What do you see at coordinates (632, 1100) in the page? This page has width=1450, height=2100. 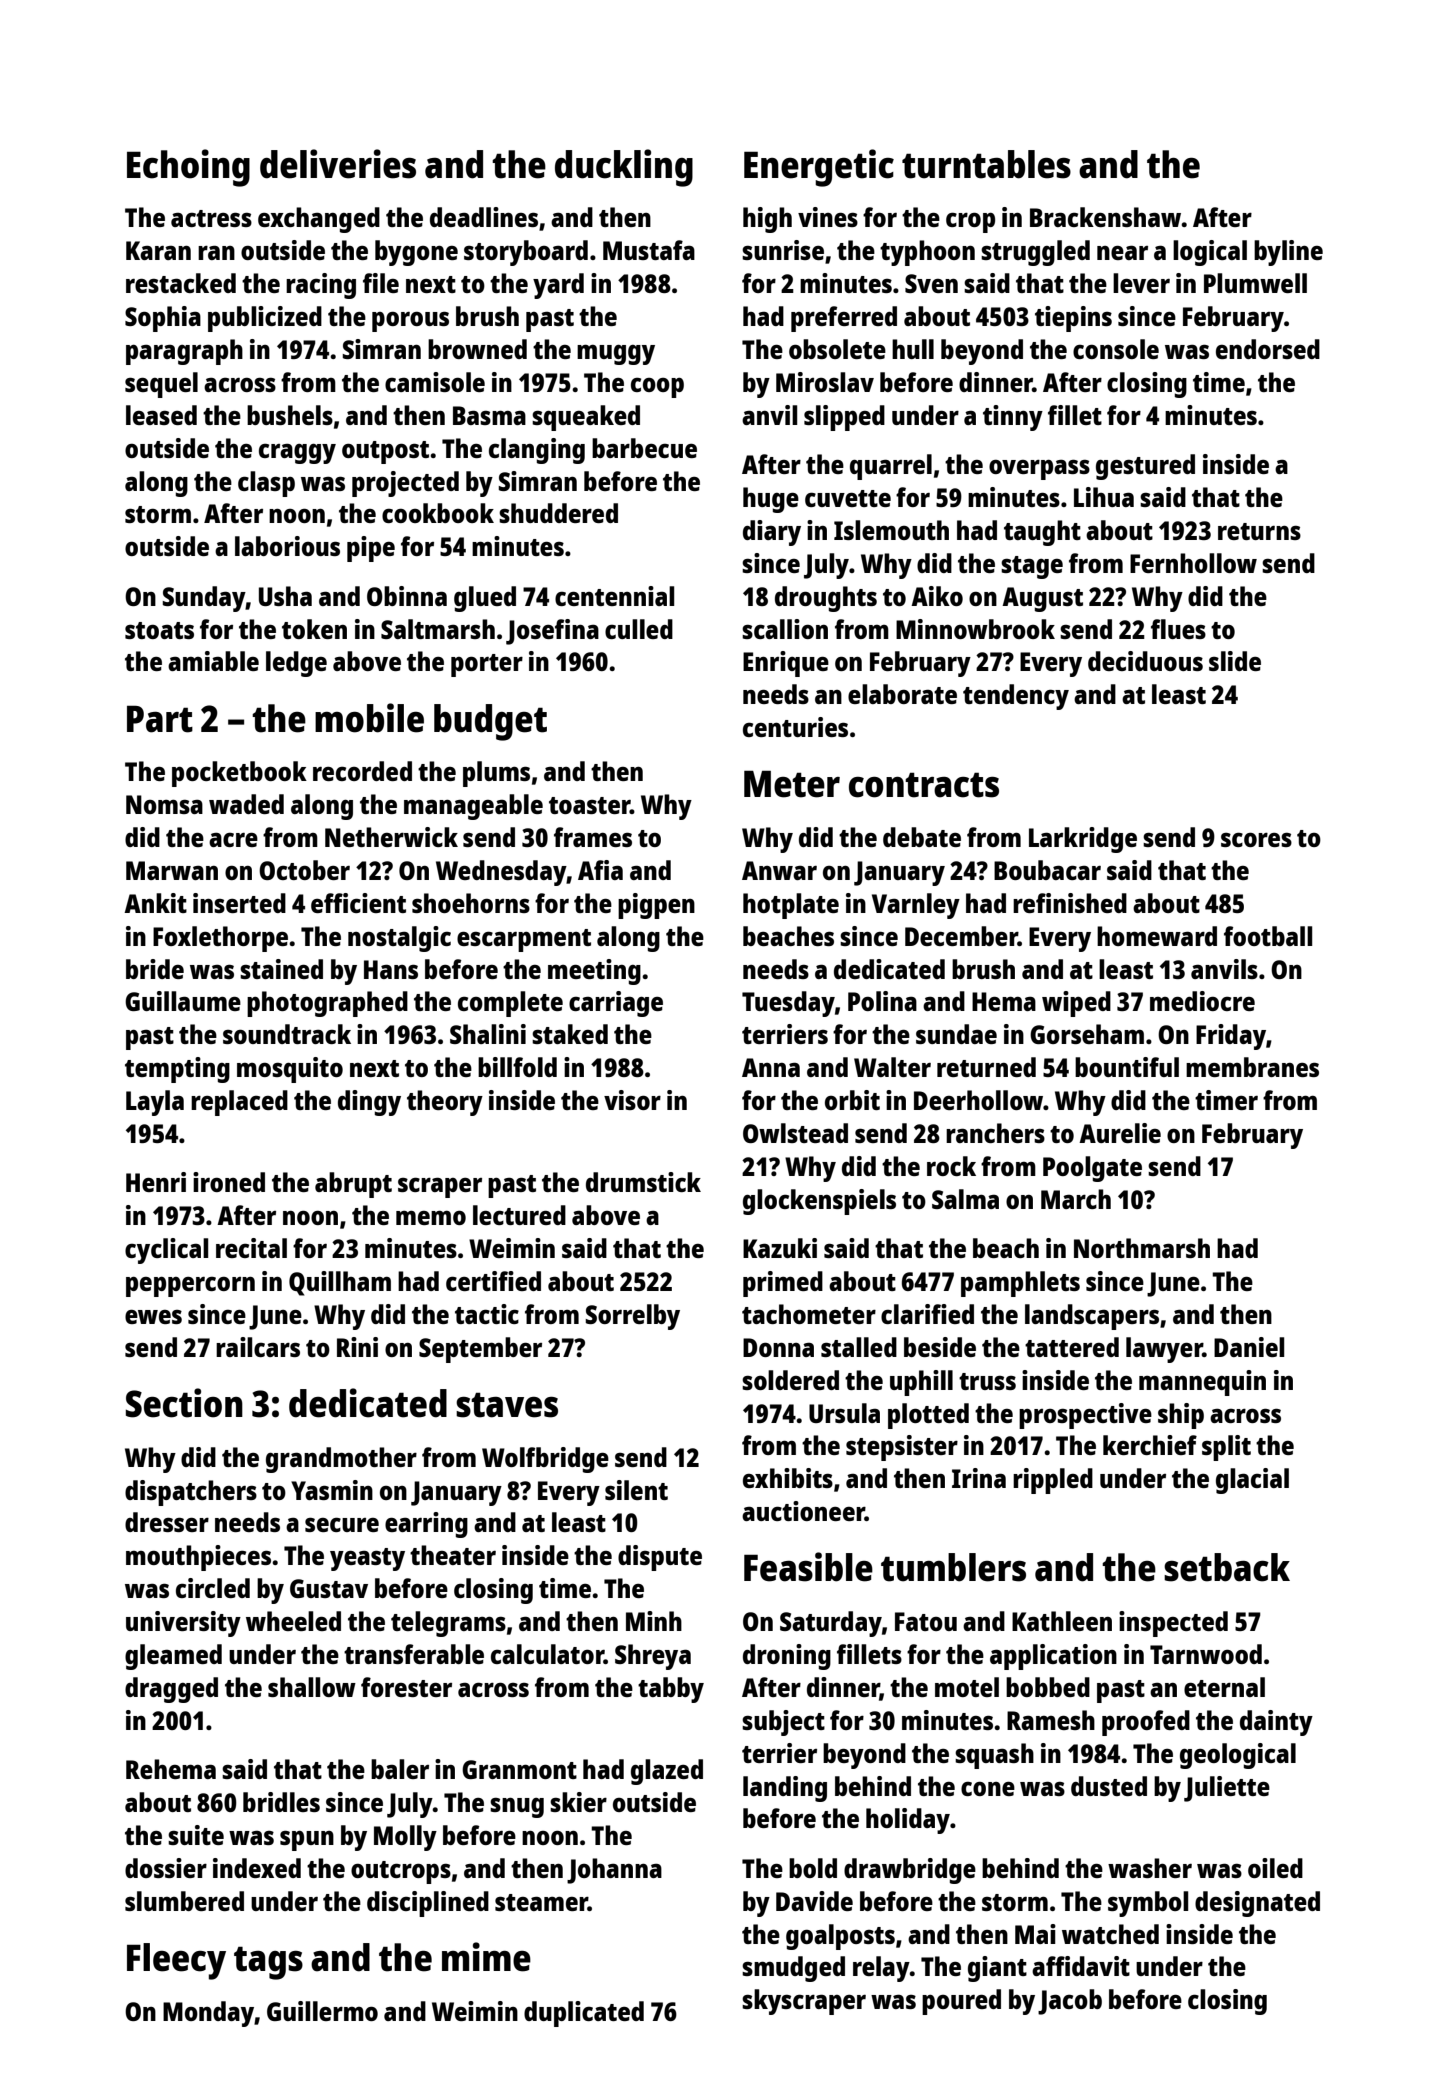 I see `visor` at bounding box center [632, 1100].
